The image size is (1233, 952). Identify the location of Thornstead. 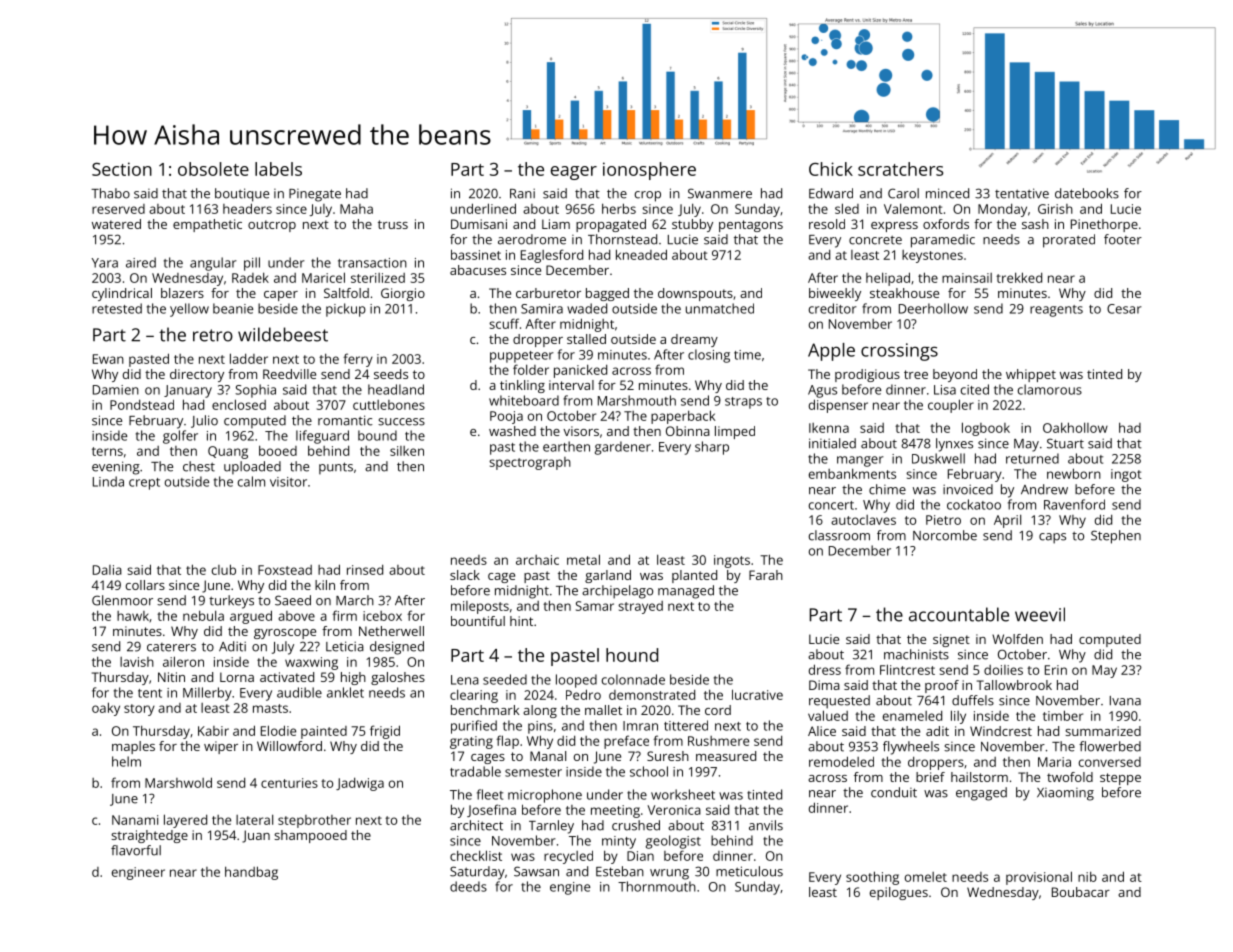
(622, 239).
